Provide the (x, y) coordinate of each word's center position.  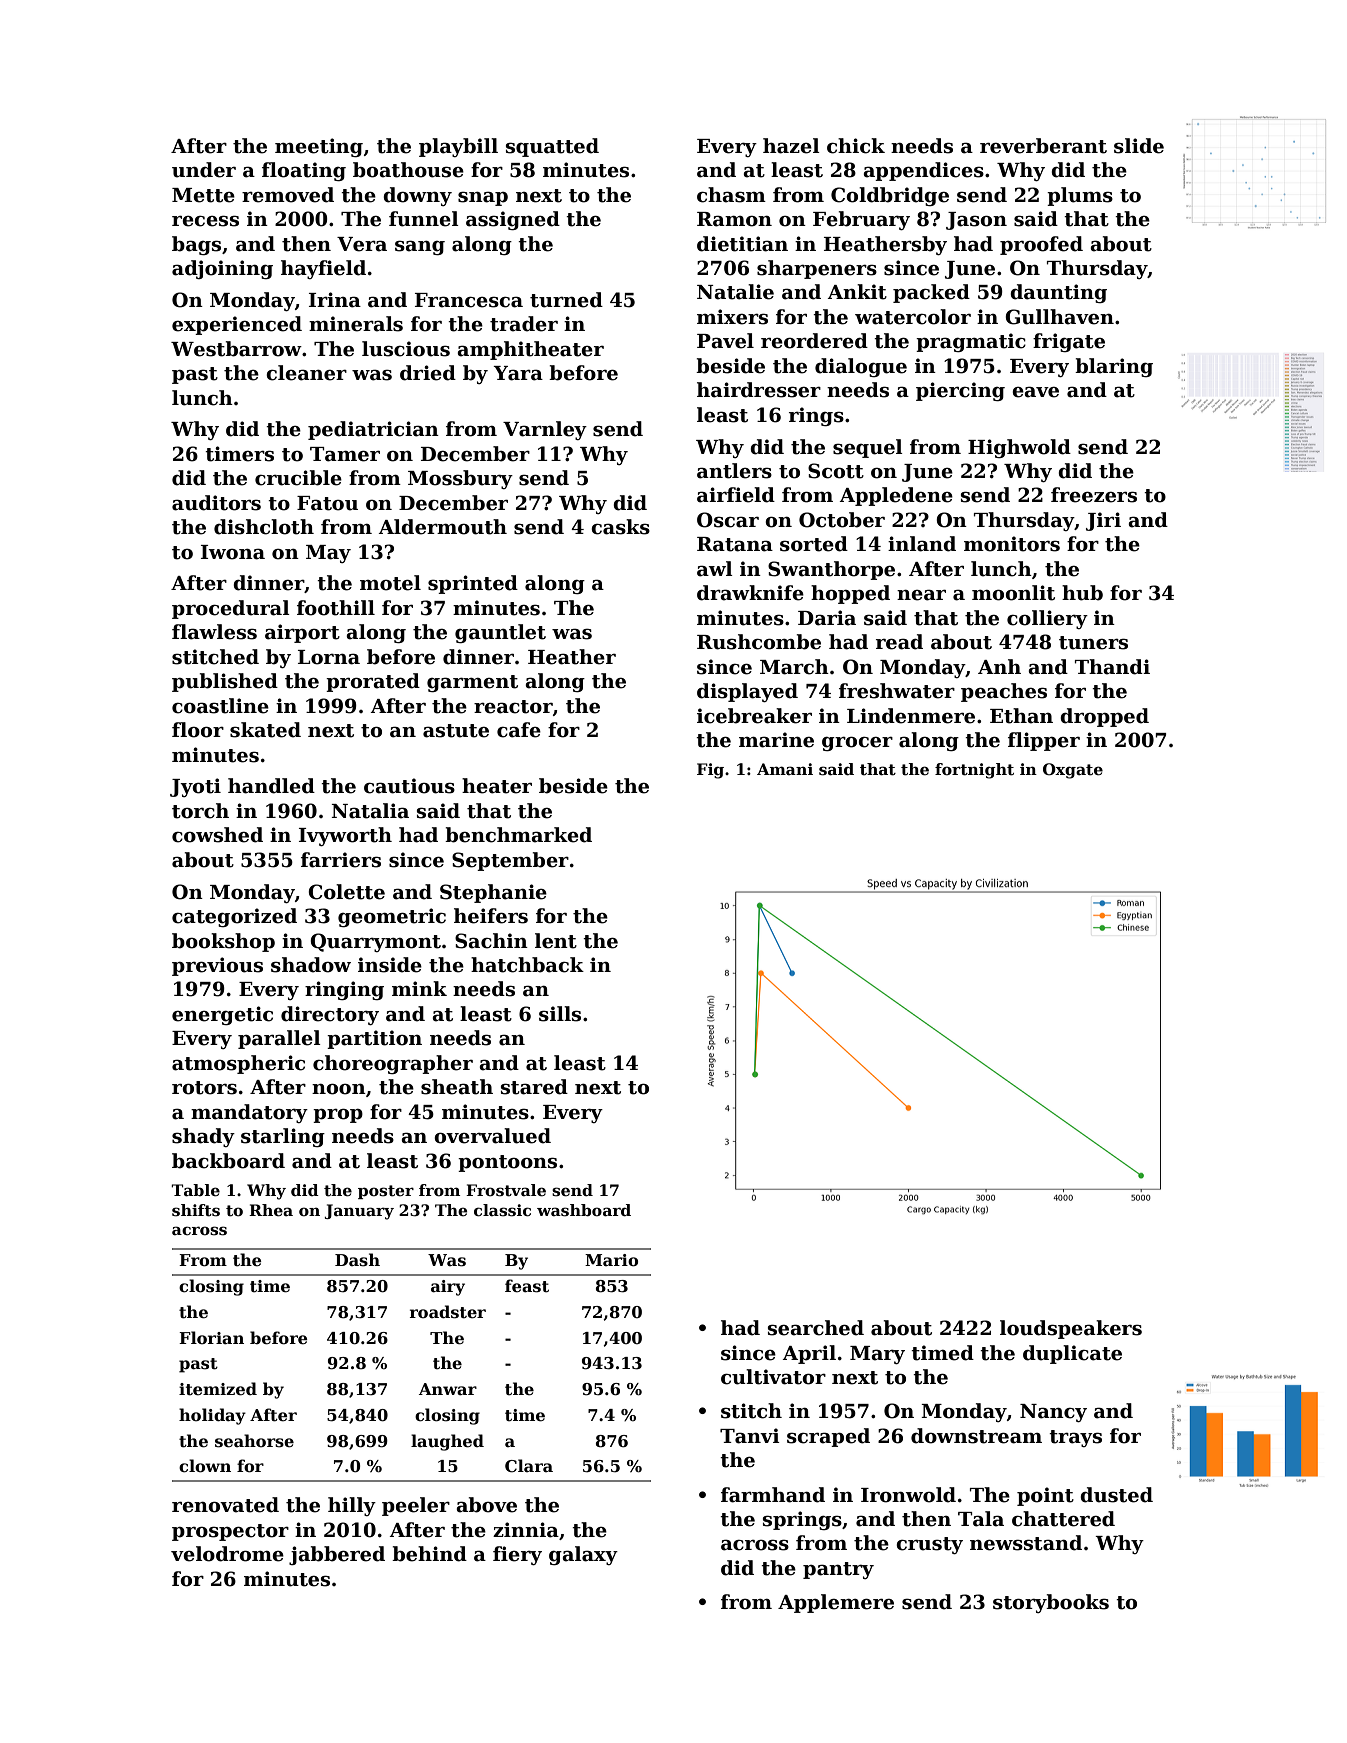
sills (560, 1014)
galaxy (583, 1555)
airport (302, 633)
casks (620, 527)
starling (283, 1137)
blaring (1114, 367)
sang (420, 247)
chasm (731, 195)
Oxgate (1073, 771)
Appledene (896, 496)
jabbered (337, 1555)
